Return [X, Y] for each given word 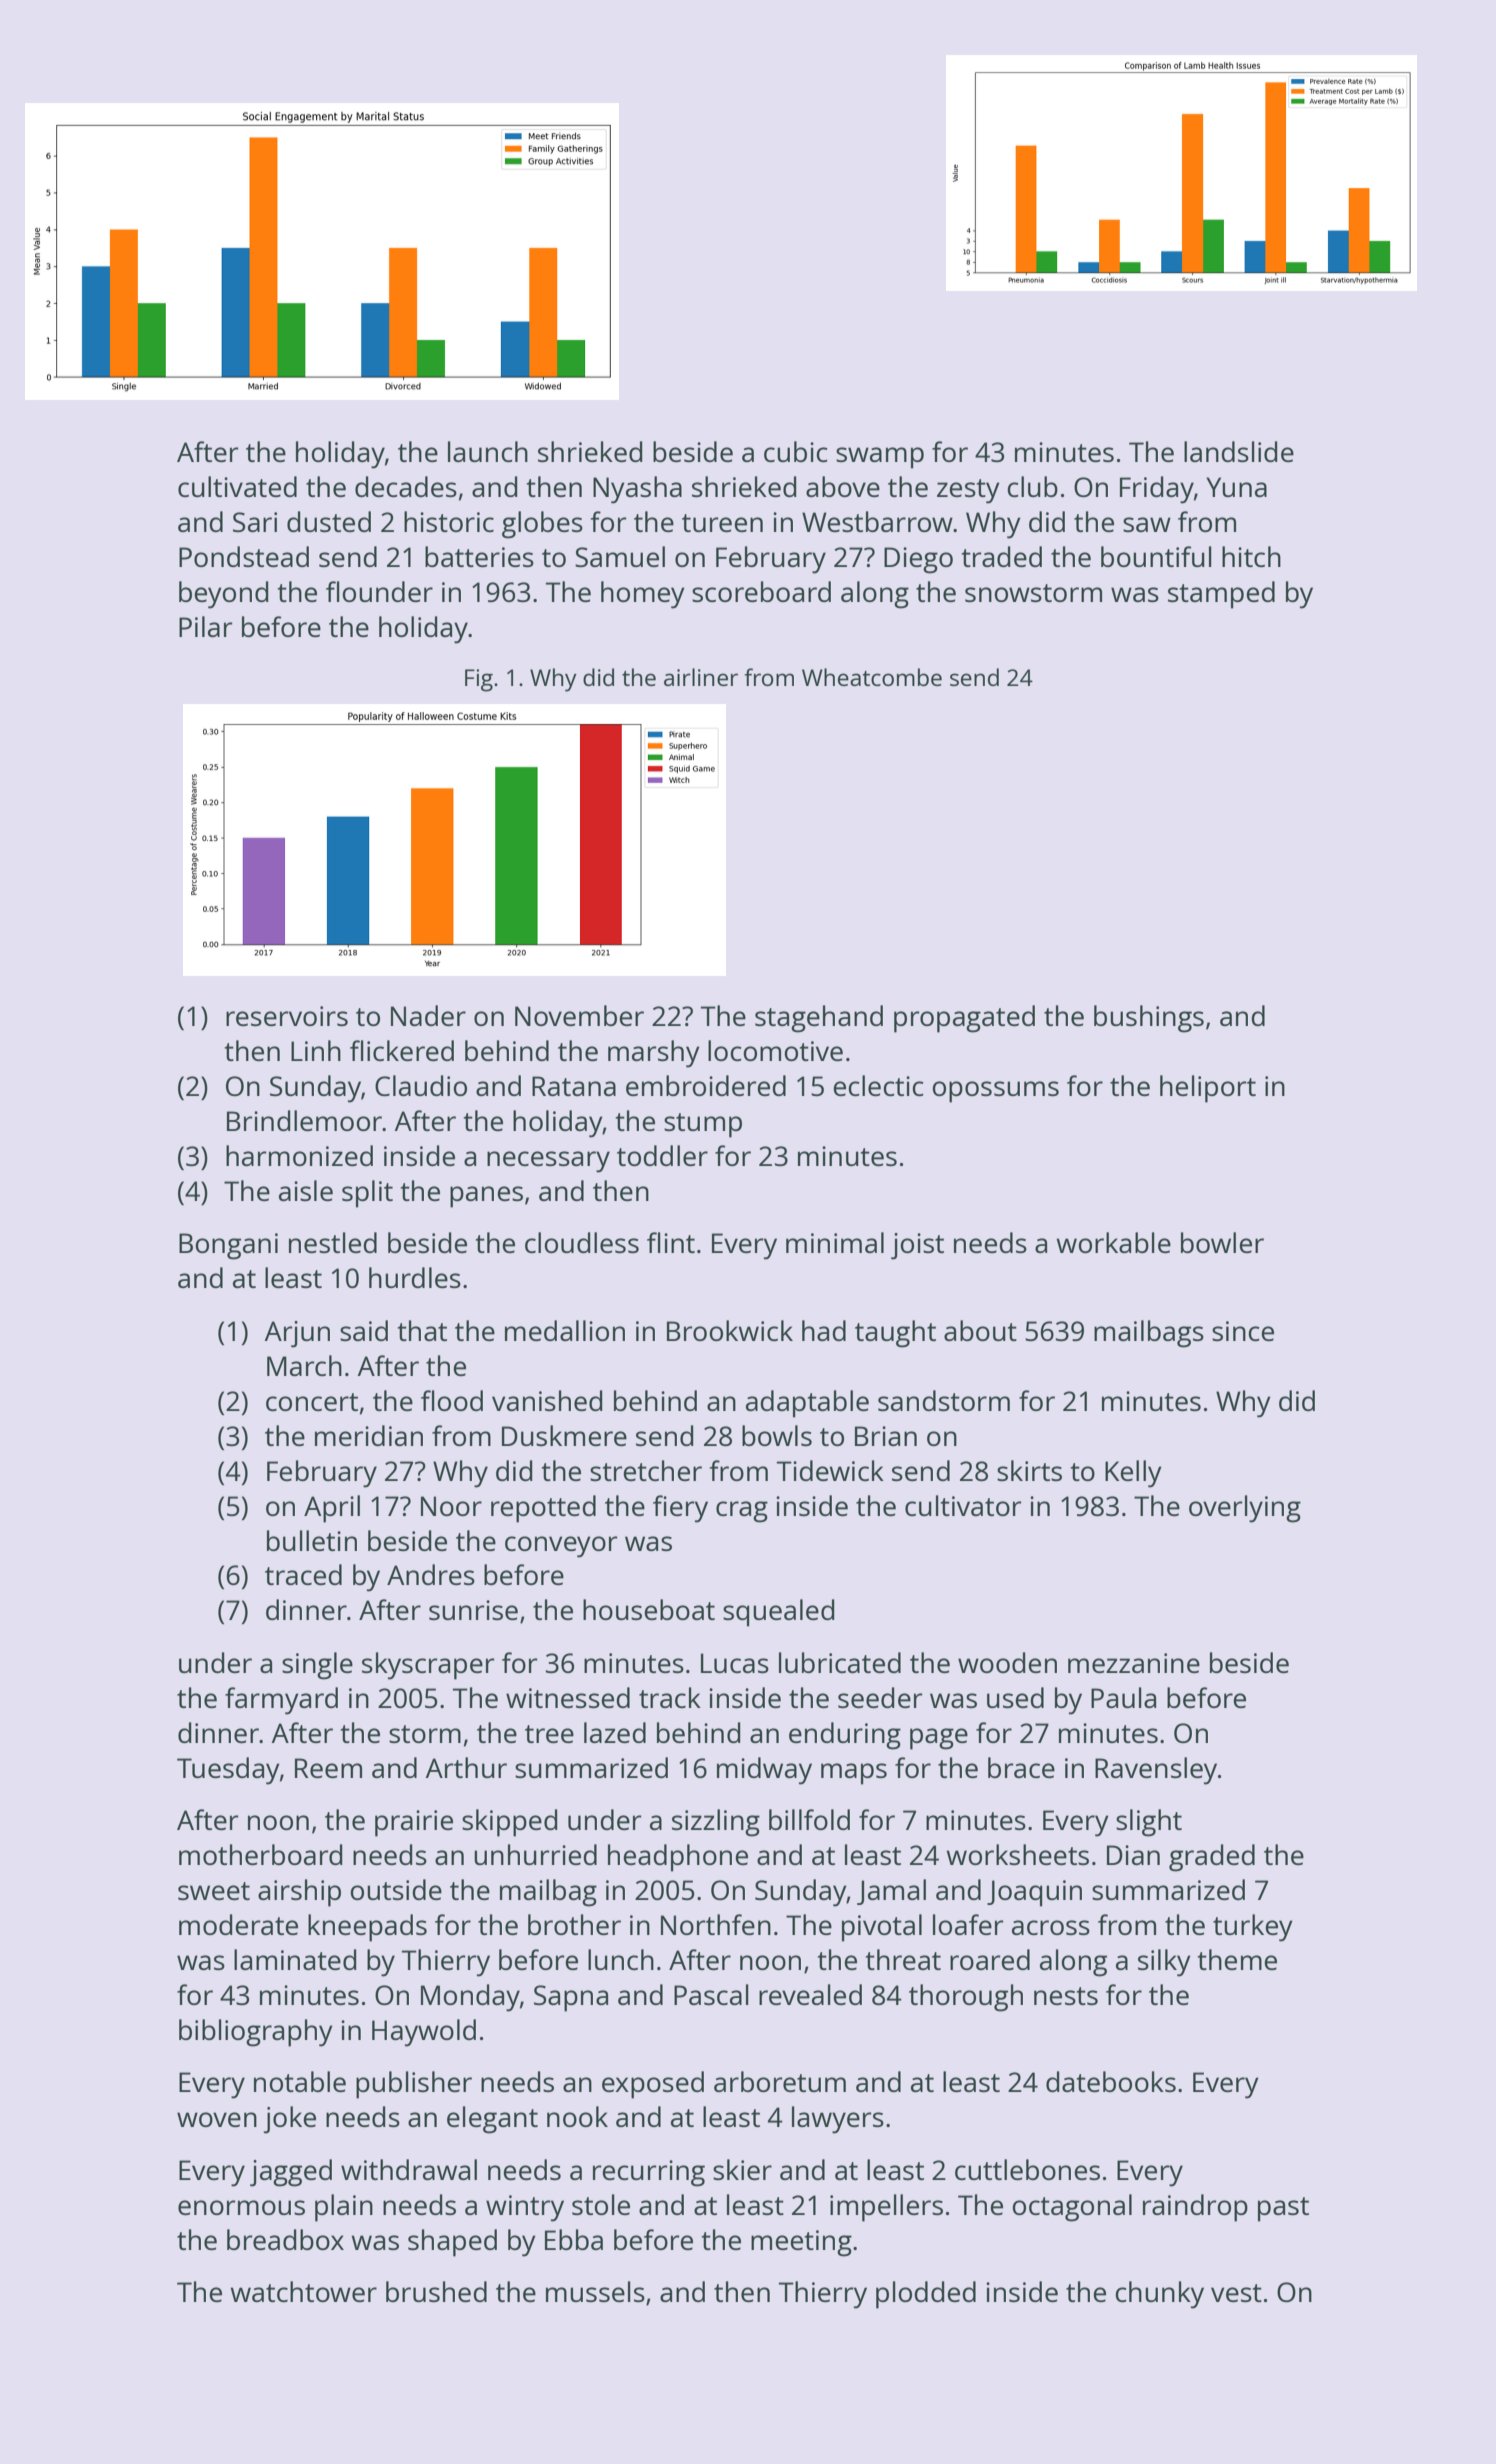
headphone [678, 1858]
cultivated [237, 486]
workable [1114, 1242]
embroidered [706, 1085]
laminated [295, 1959]
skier [742, 2169]
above [843, 486]
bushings [1149, 1019]
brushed [436, 2291]
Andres [431, 1574]
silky [1164, 1963]
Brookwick [730, 1330]
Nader [428, 1015]
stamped [1221, 595]
